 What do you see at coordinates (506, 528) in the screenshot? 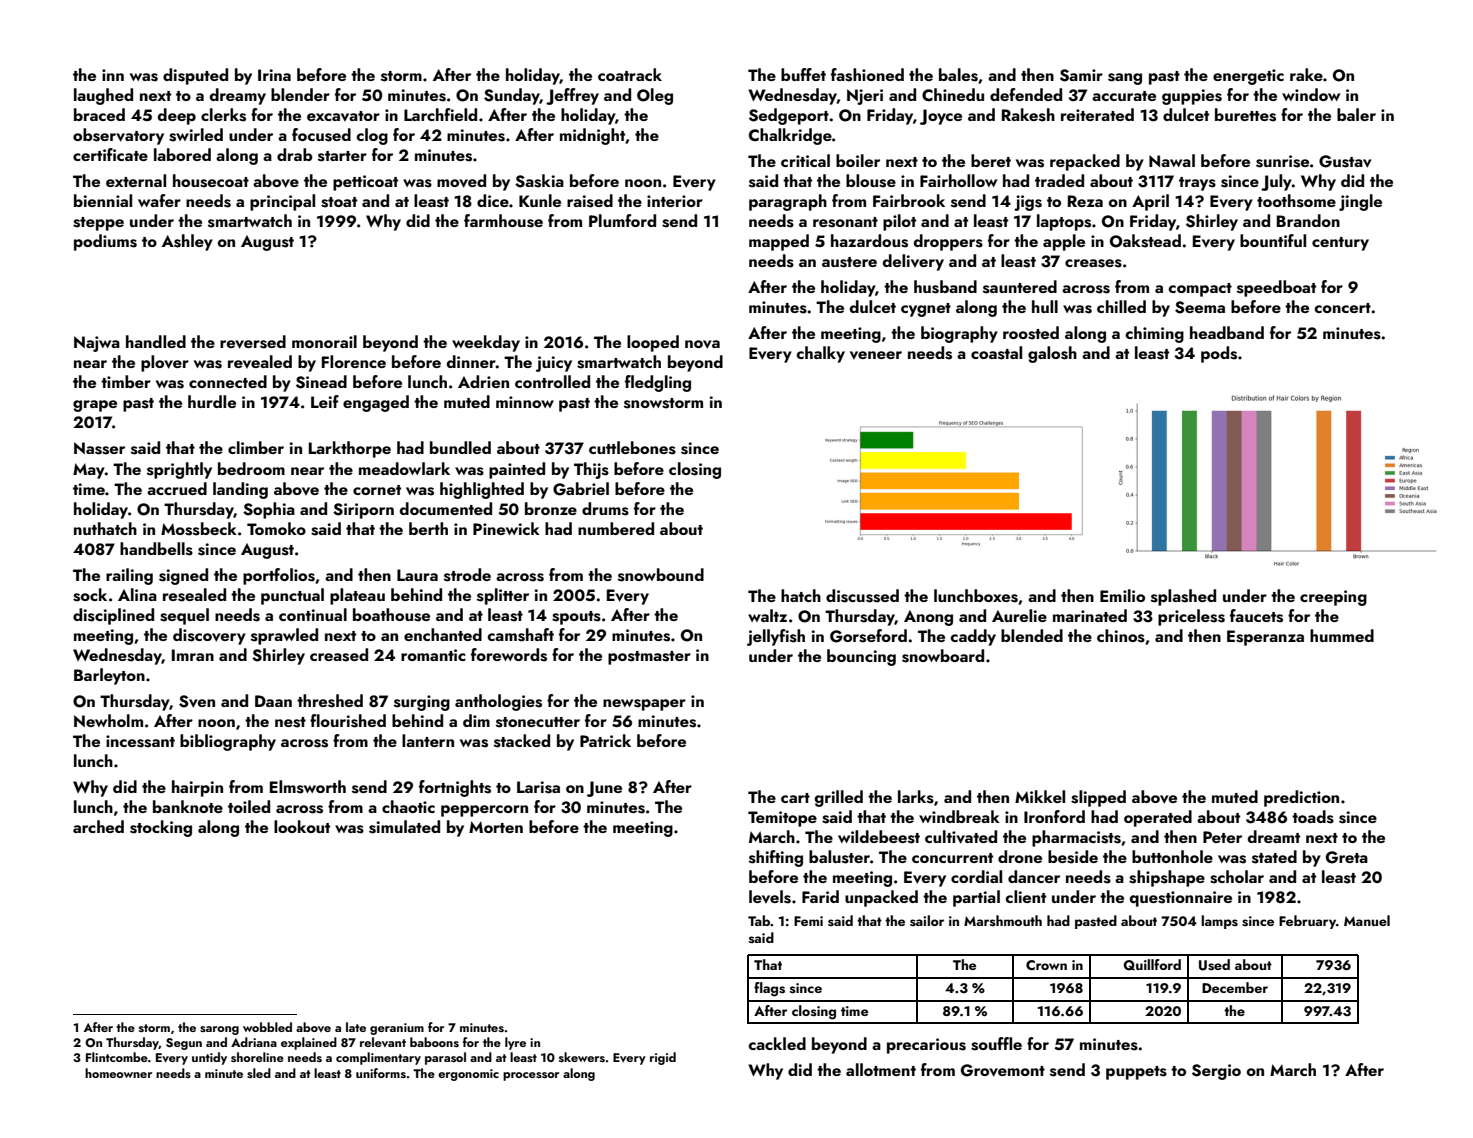
I see `Pinewick` at bounding box center [506, 528].
